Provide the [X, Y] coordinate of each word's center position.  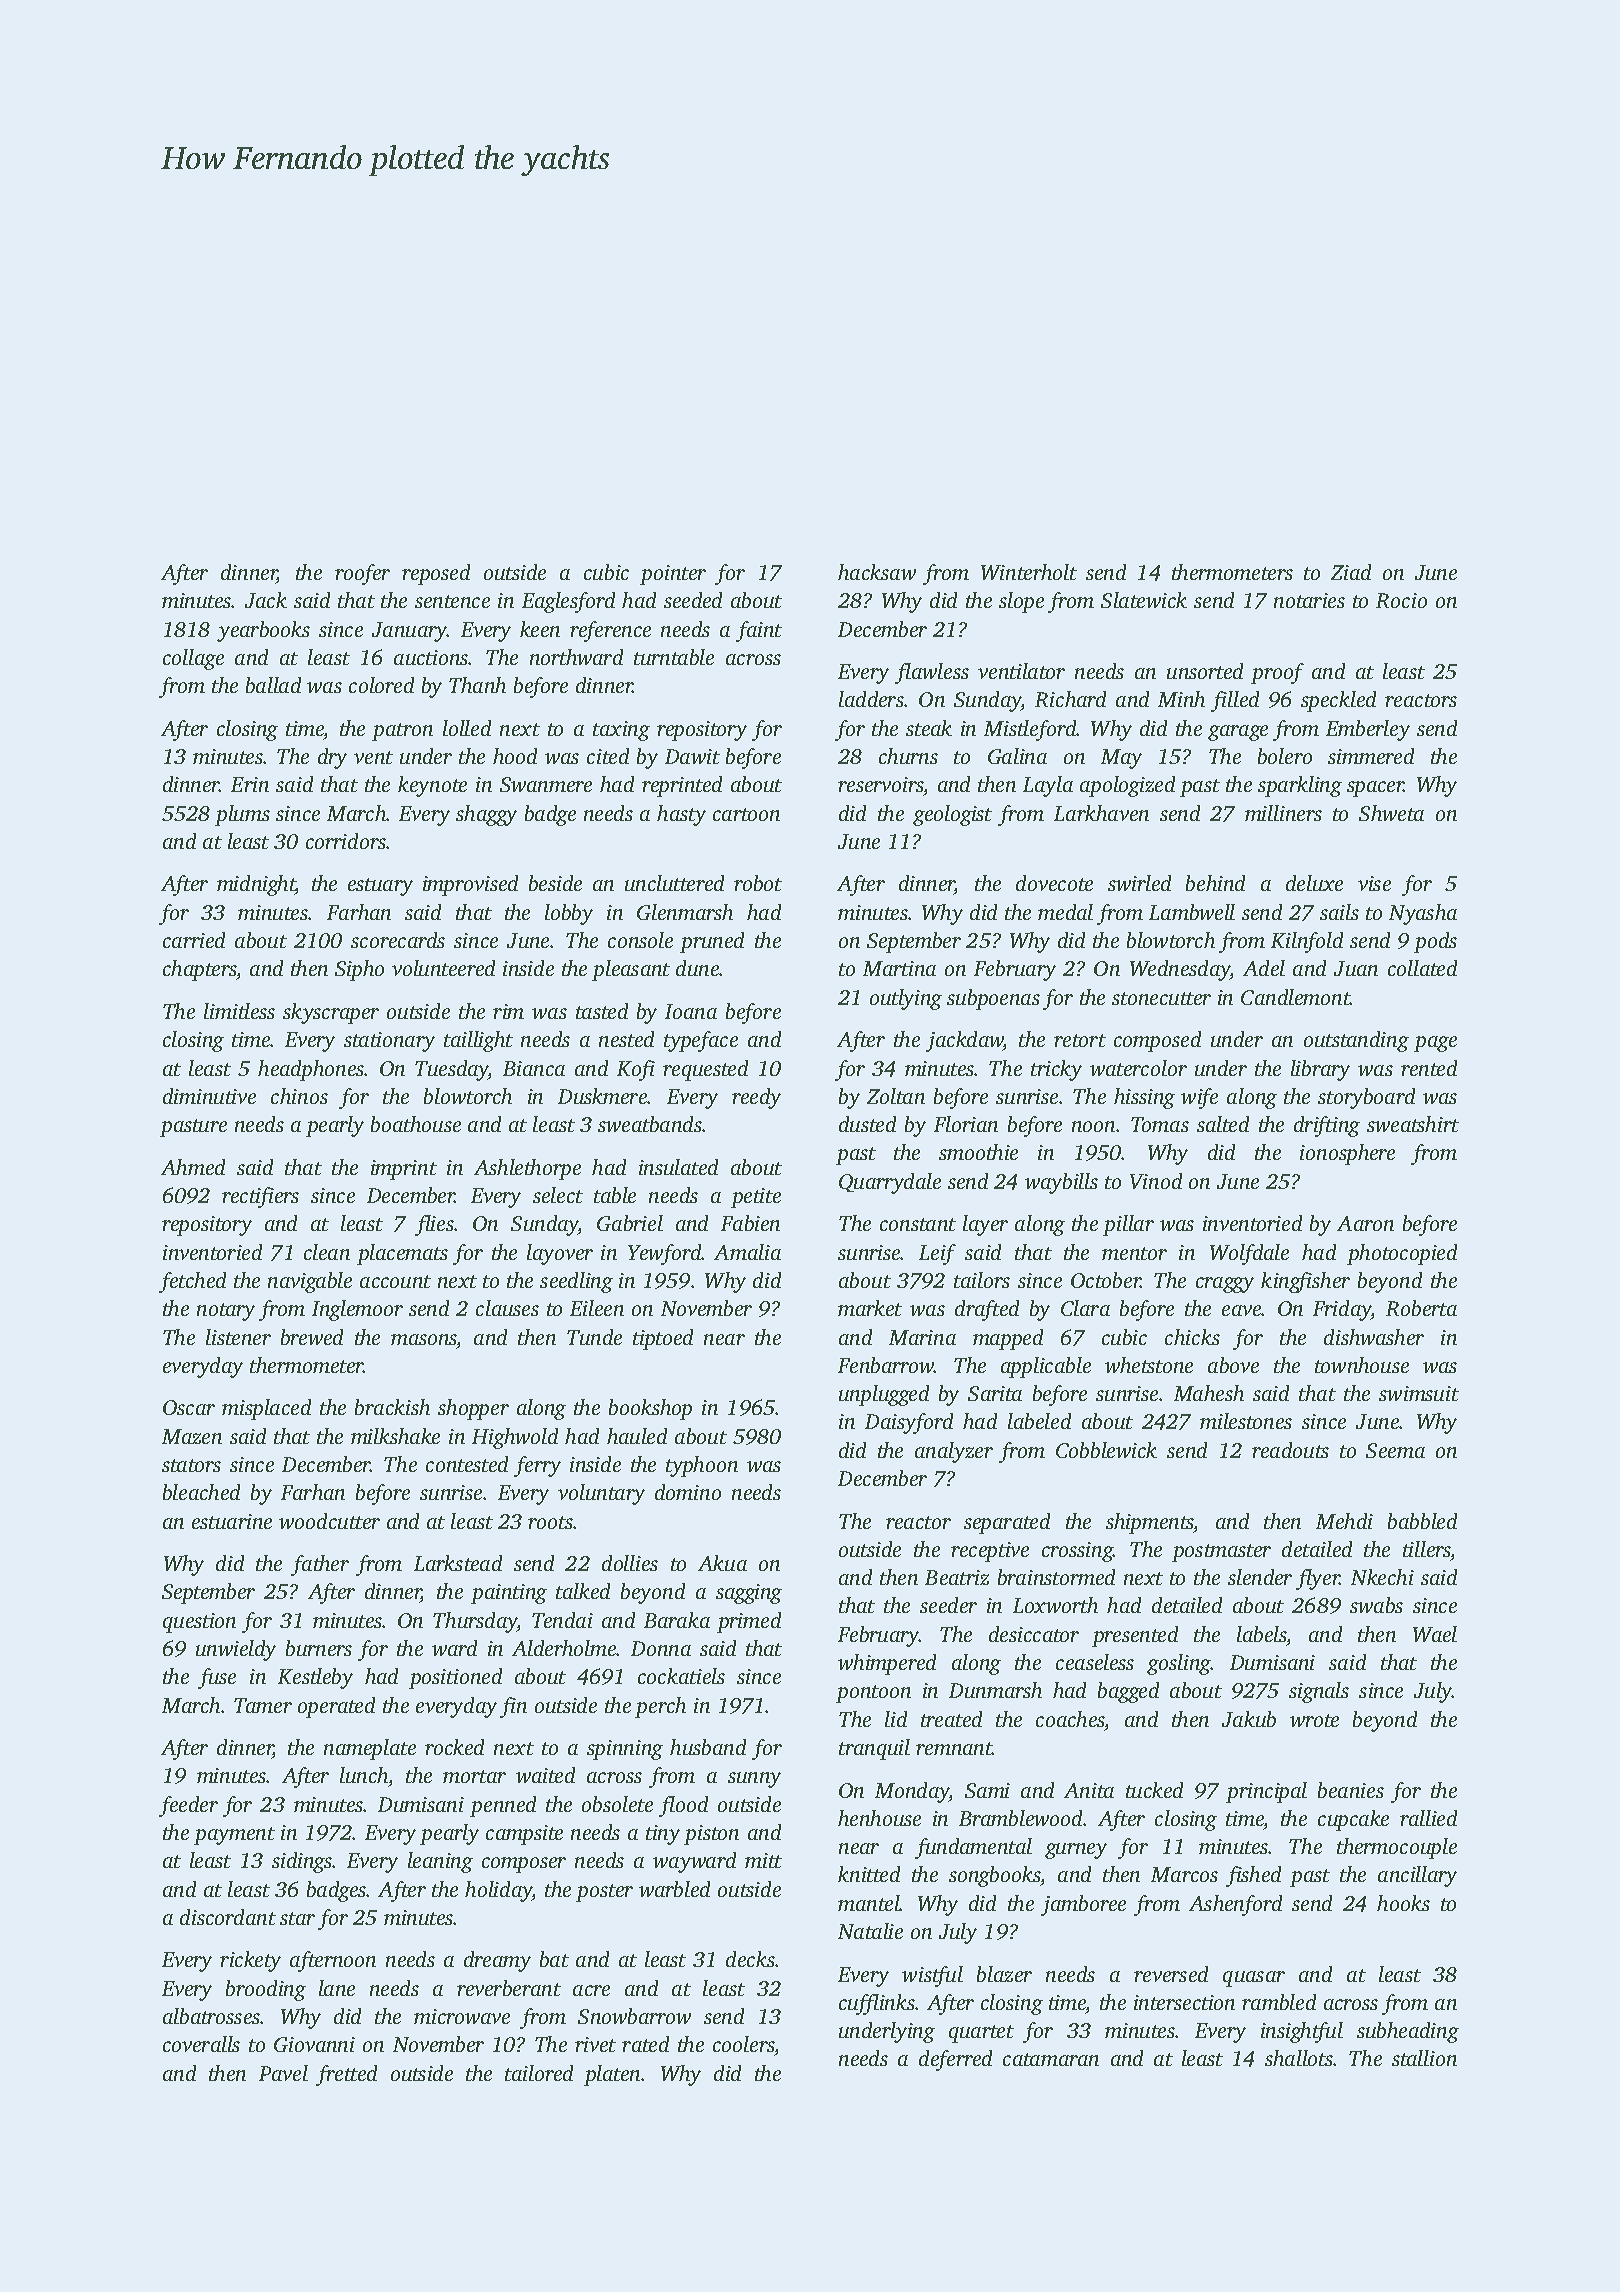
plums [242, 815]
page [1435, 1044]
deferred [955, 2060]
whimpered [887, 1664]
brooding [266, 1990]
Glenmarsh [685, 912]
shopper [473, 1409]
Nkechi [1382, 1577]
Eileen [597, 1308]
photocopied [1402, 1254]
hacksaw [877, 572]
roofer [362, 574]
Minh [1181, 699]
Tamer [263, 1705]
